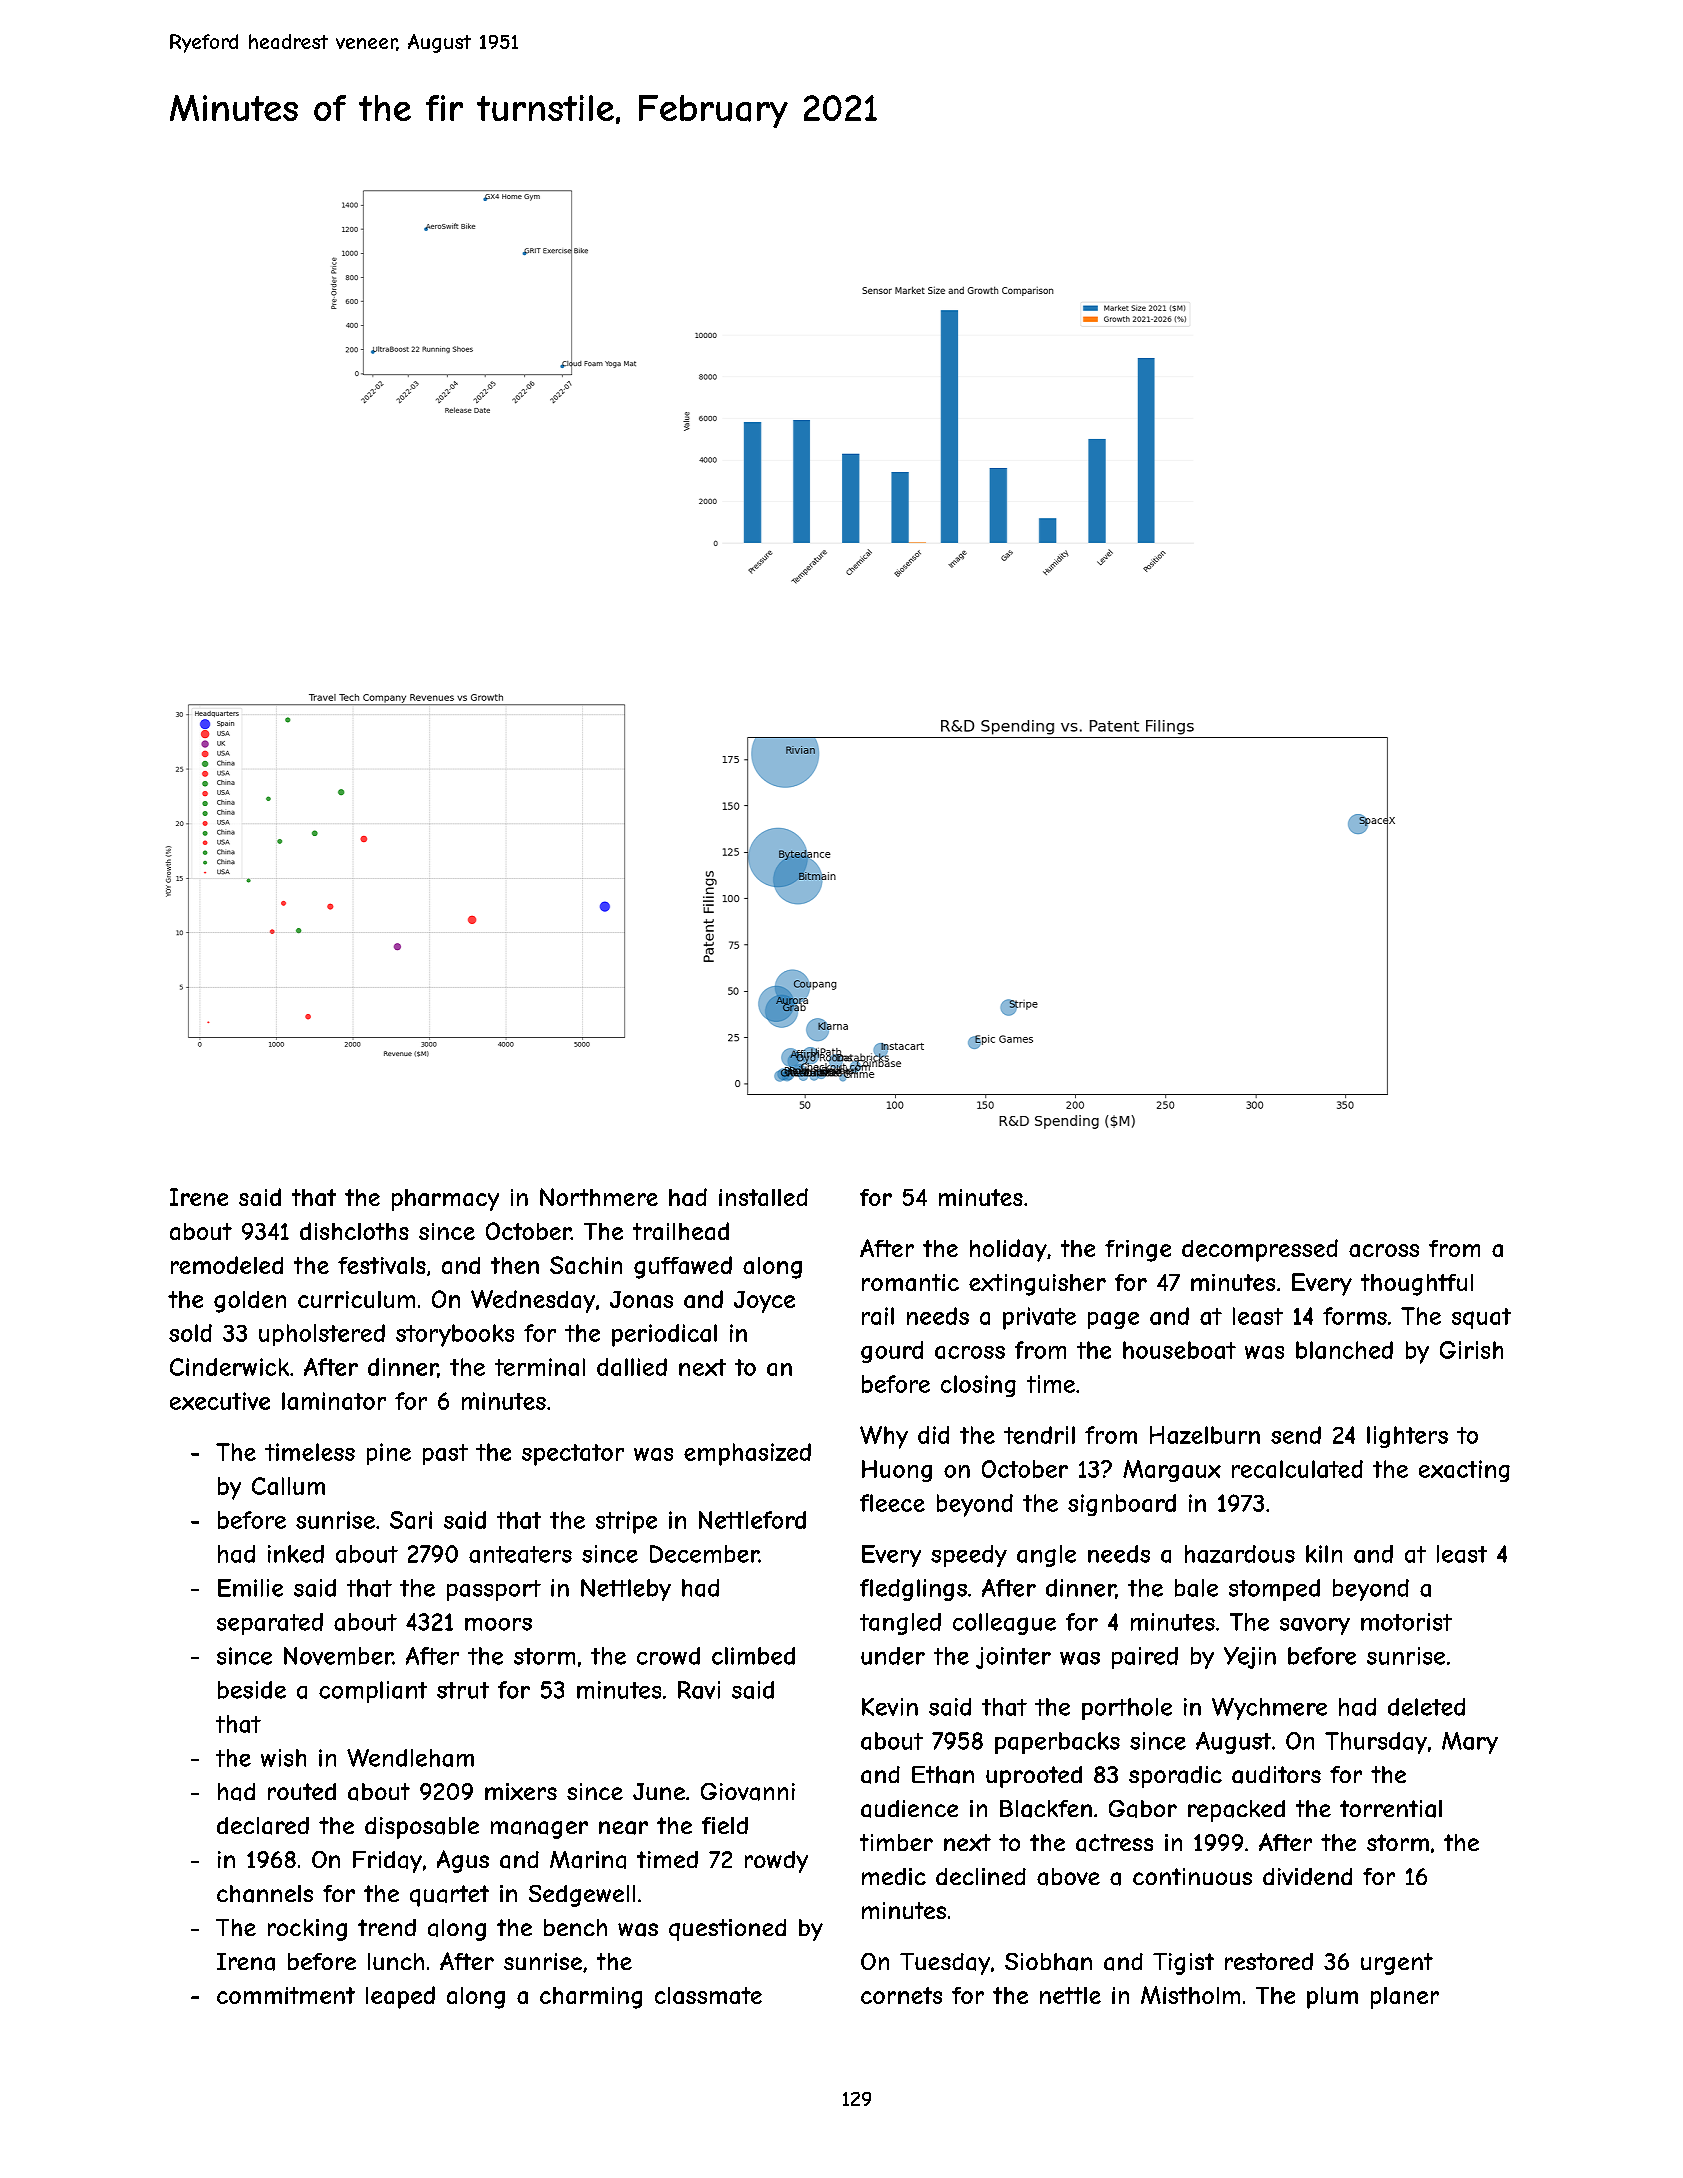 This screenshot has height=2178, width=1683. Describe the element at coordinates (1034, 1777) in the screenshot. I see `uprooted` at that location.
